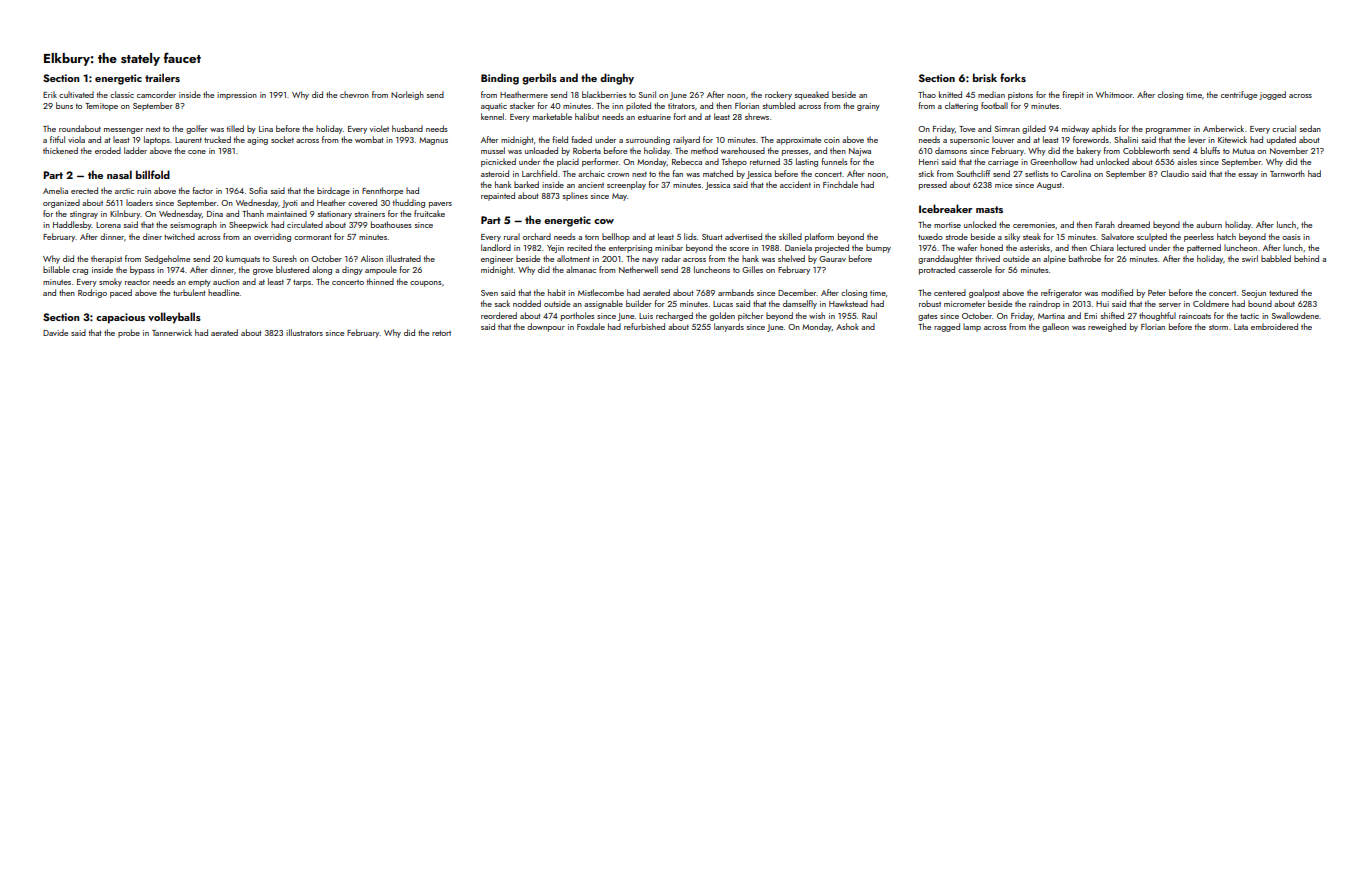 This page has height=887, width=1372. What do you see at coordinates (604, 221) in the page?
I see `cow` at bounding box center [604, 221].
